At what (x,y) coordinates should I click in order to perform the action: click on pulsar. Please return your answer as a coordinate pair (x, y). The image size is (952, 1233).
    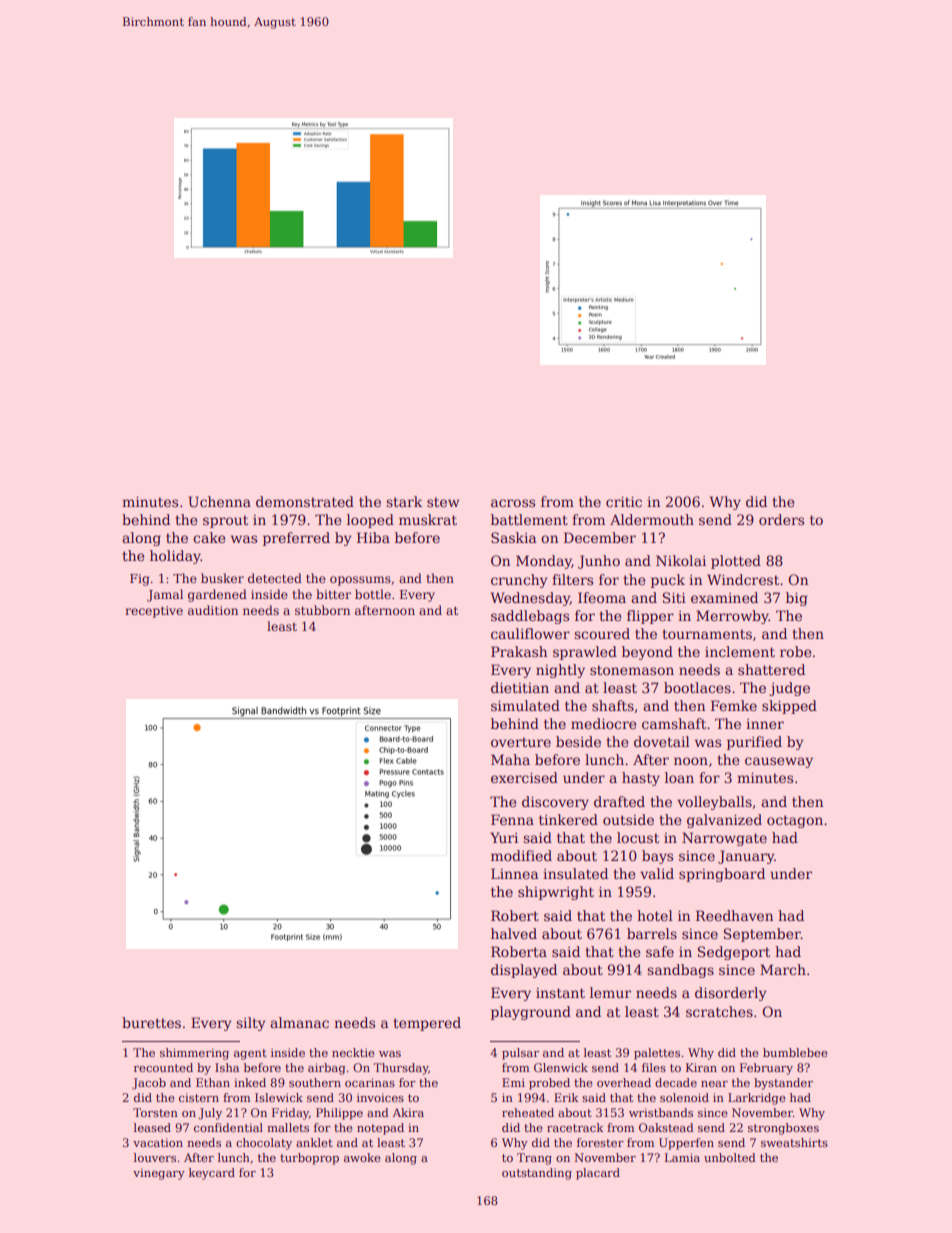
    Looking at the image, I should click on (520, 1054).
